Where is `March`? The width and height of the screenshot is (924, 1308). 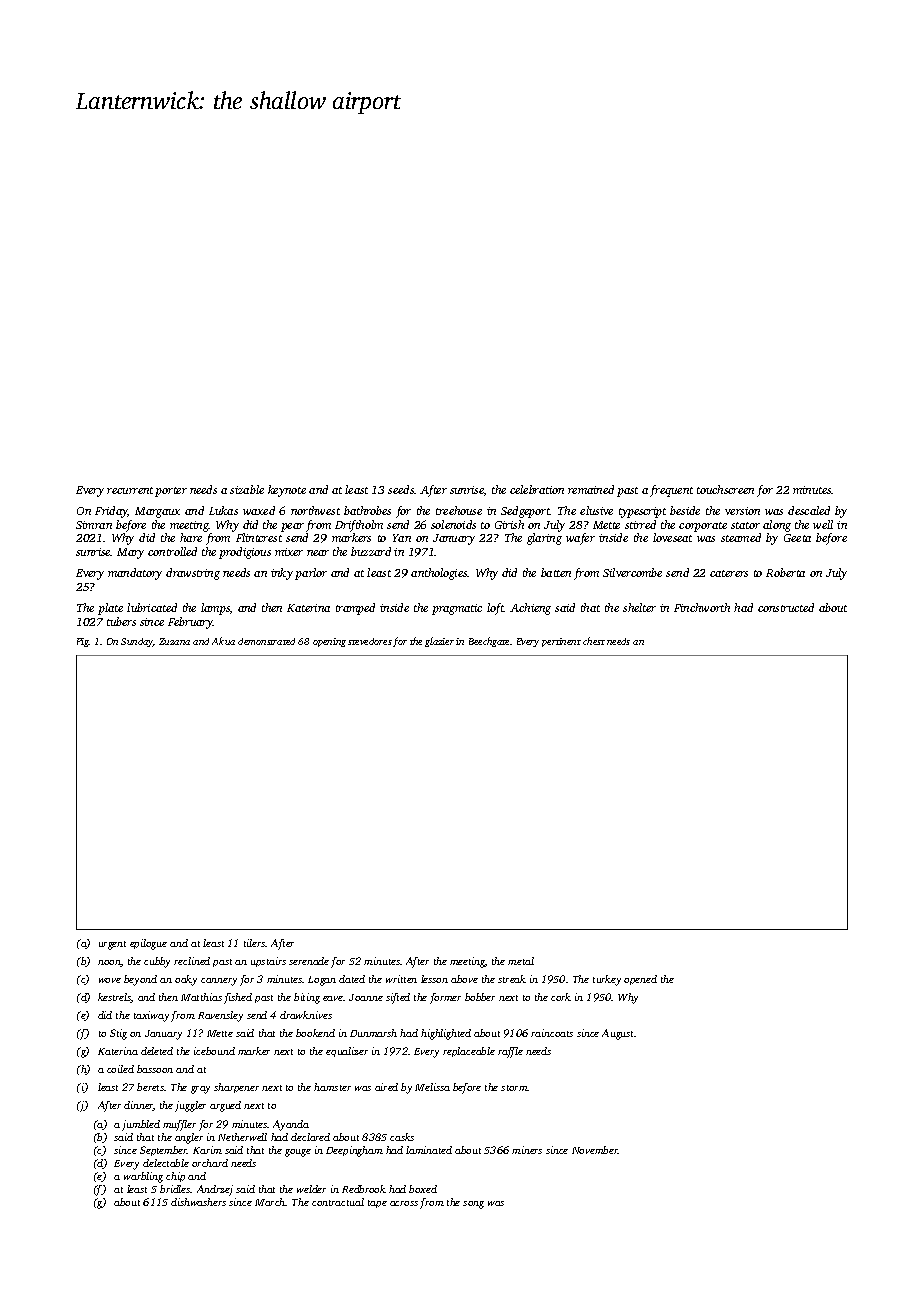 March is located at coordinates (270, 1202).
